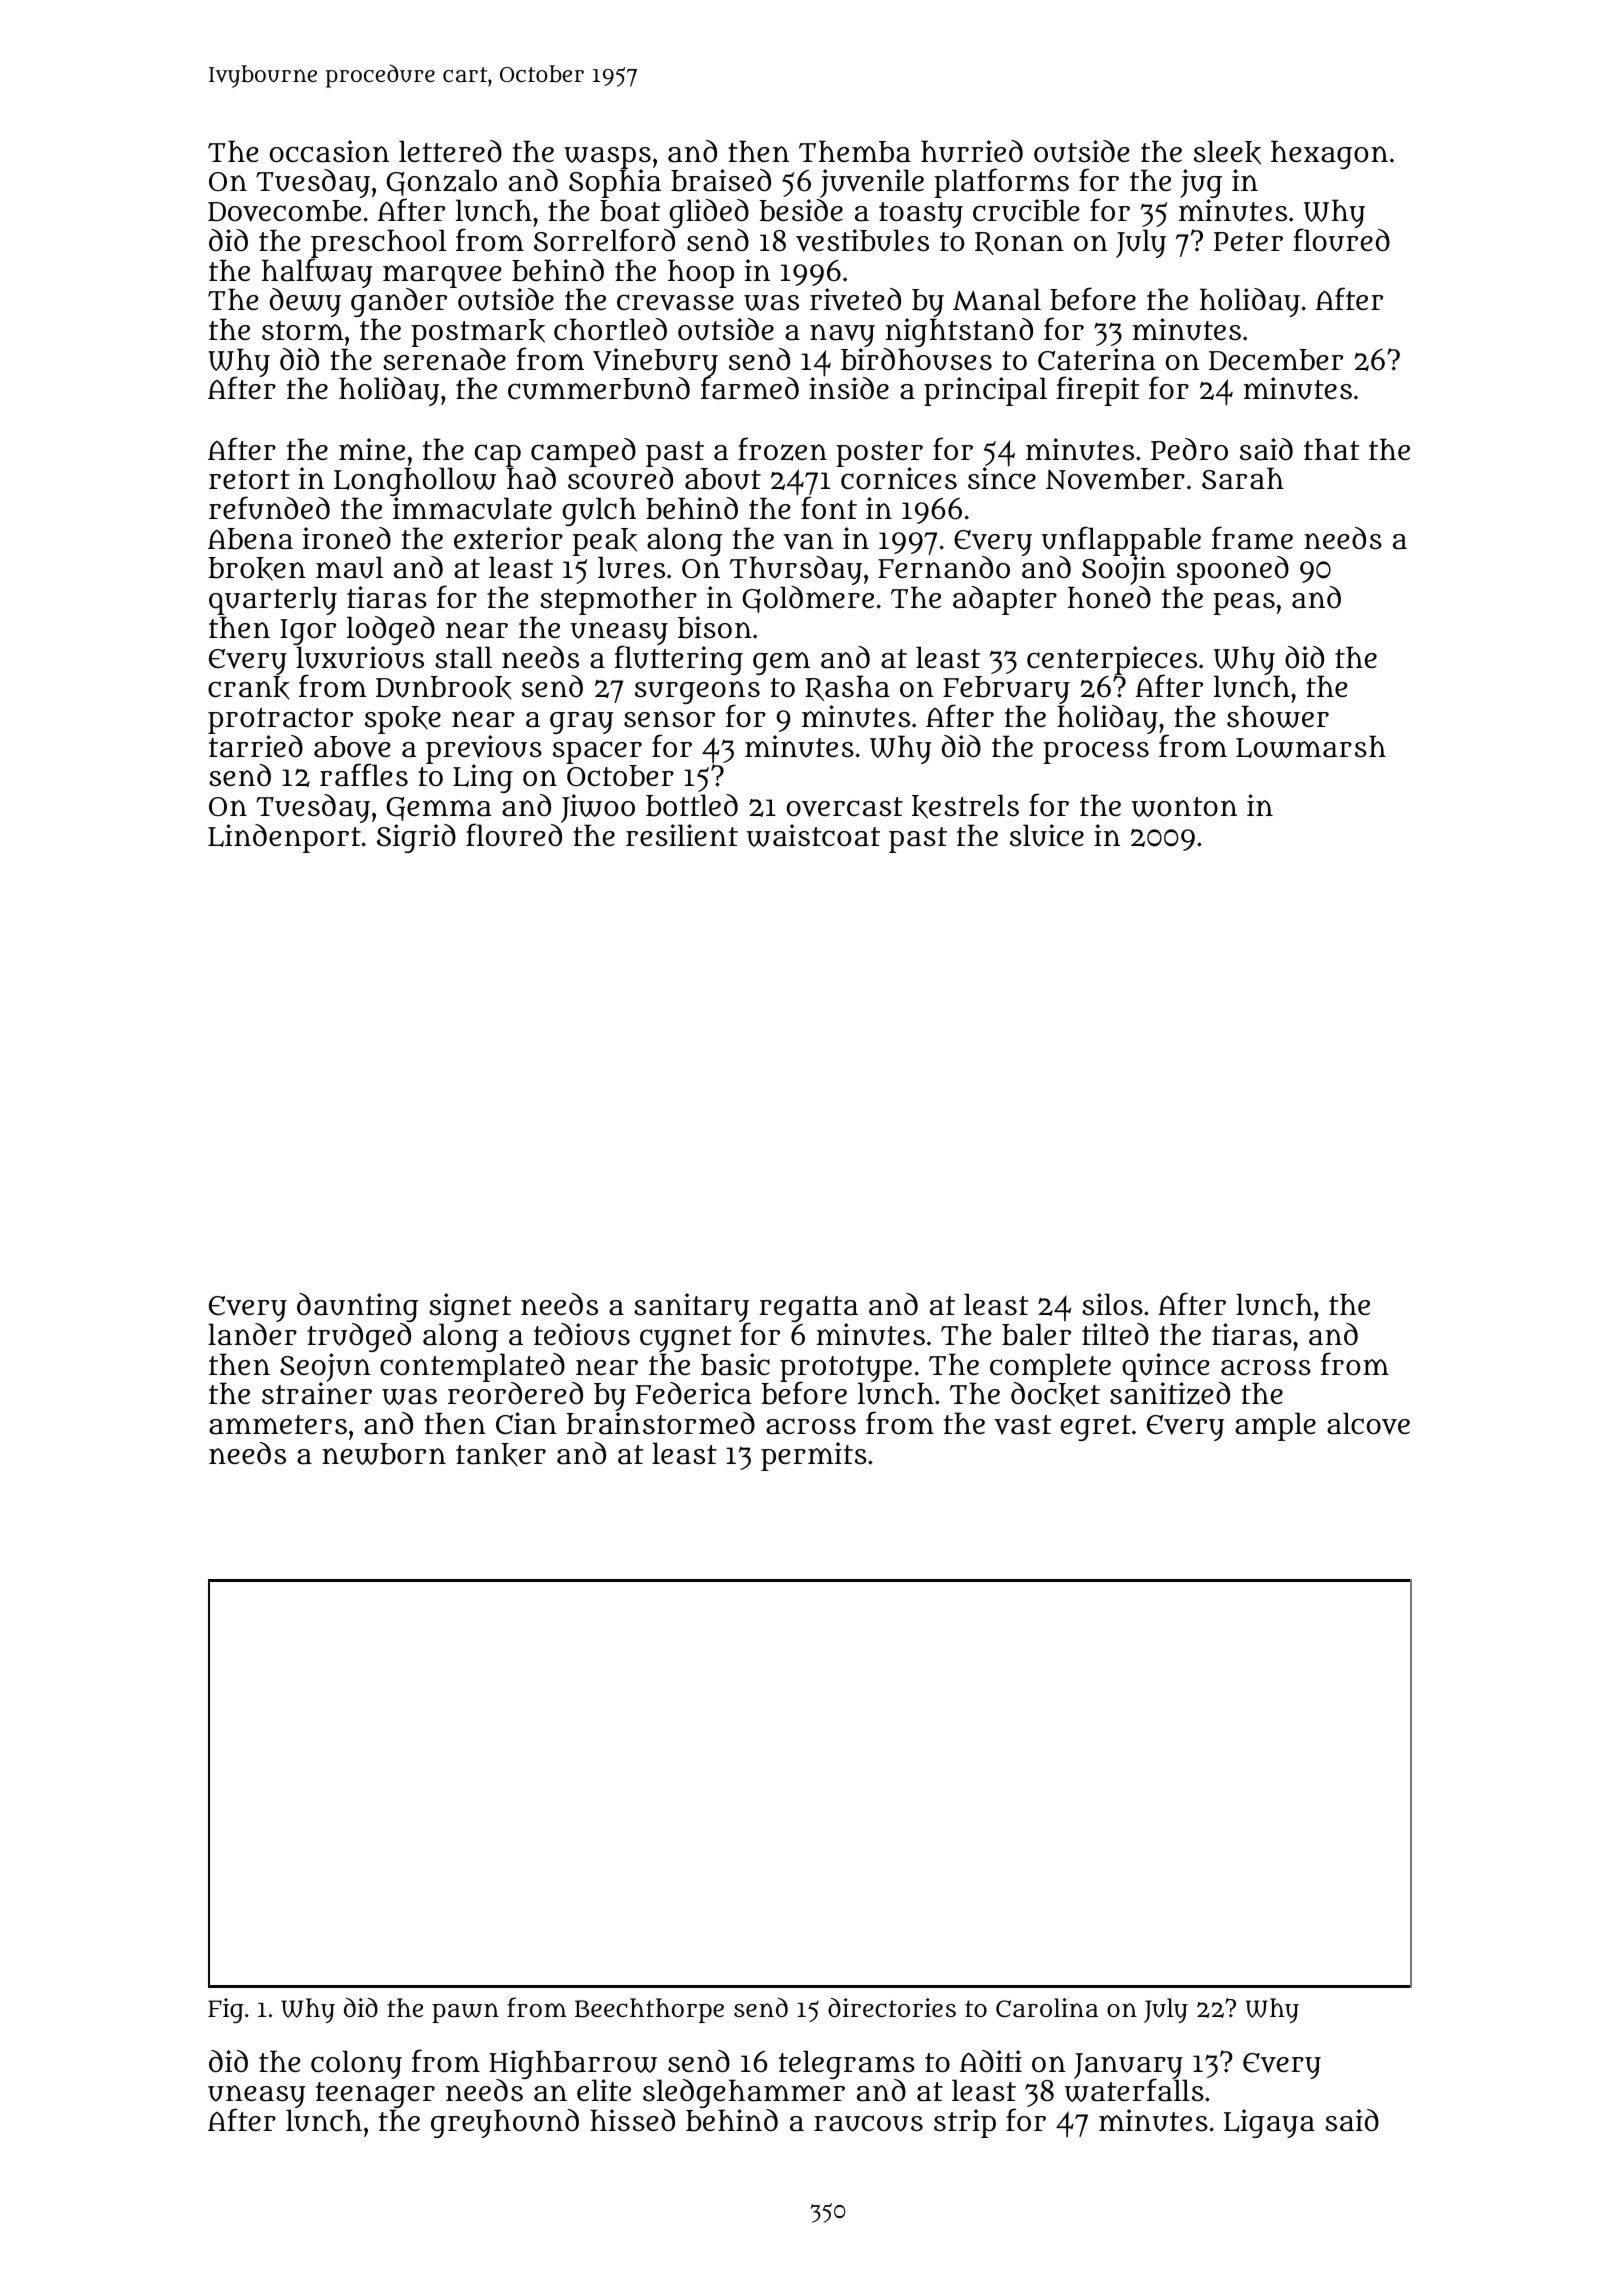 The height and width of the screenshot is (2292, 1620). I want to click on hexagon, so click(1329, 154).
